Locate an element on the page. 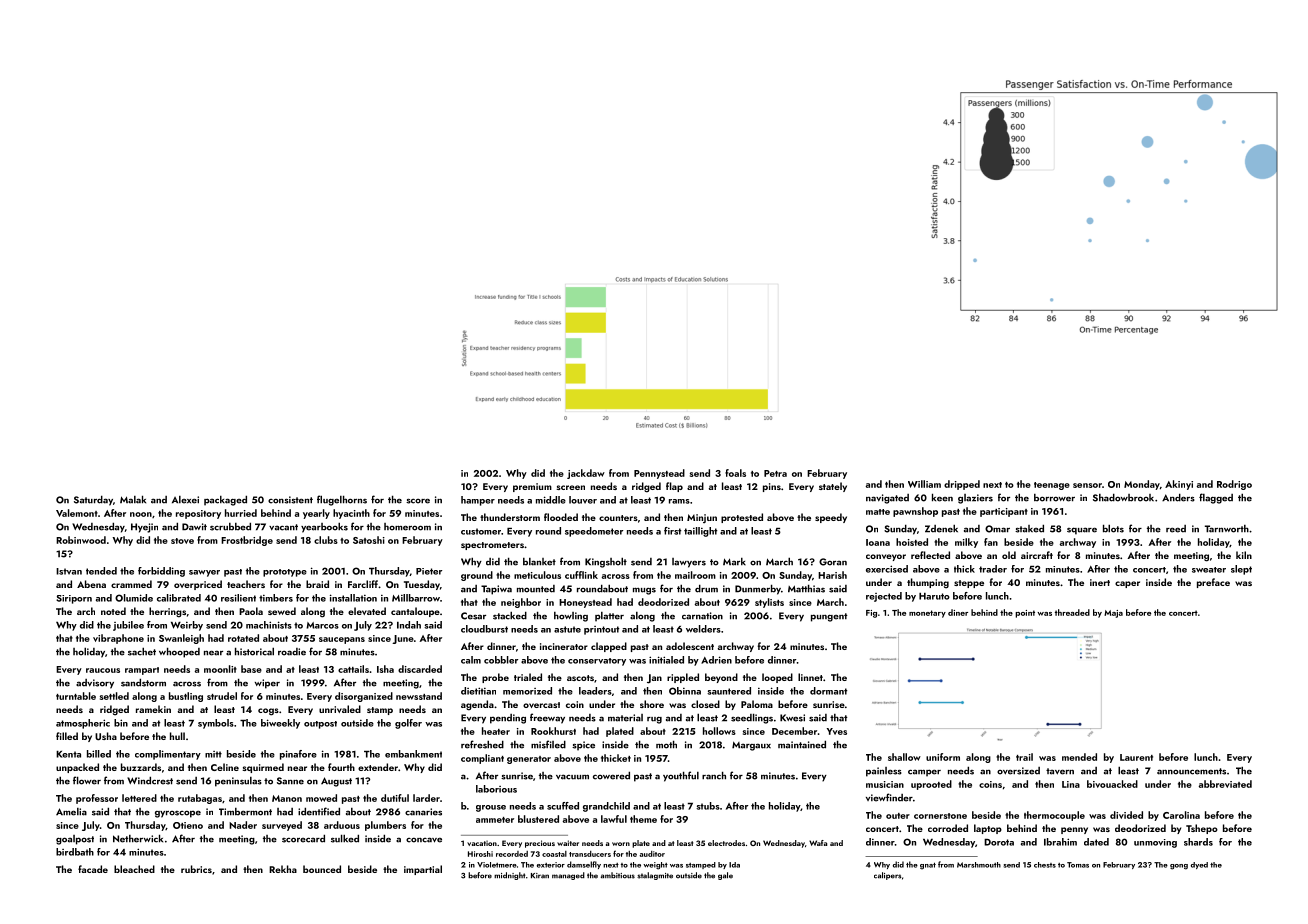 This page has width=1308, height=924. trader is located at coordinates (993, 569).
